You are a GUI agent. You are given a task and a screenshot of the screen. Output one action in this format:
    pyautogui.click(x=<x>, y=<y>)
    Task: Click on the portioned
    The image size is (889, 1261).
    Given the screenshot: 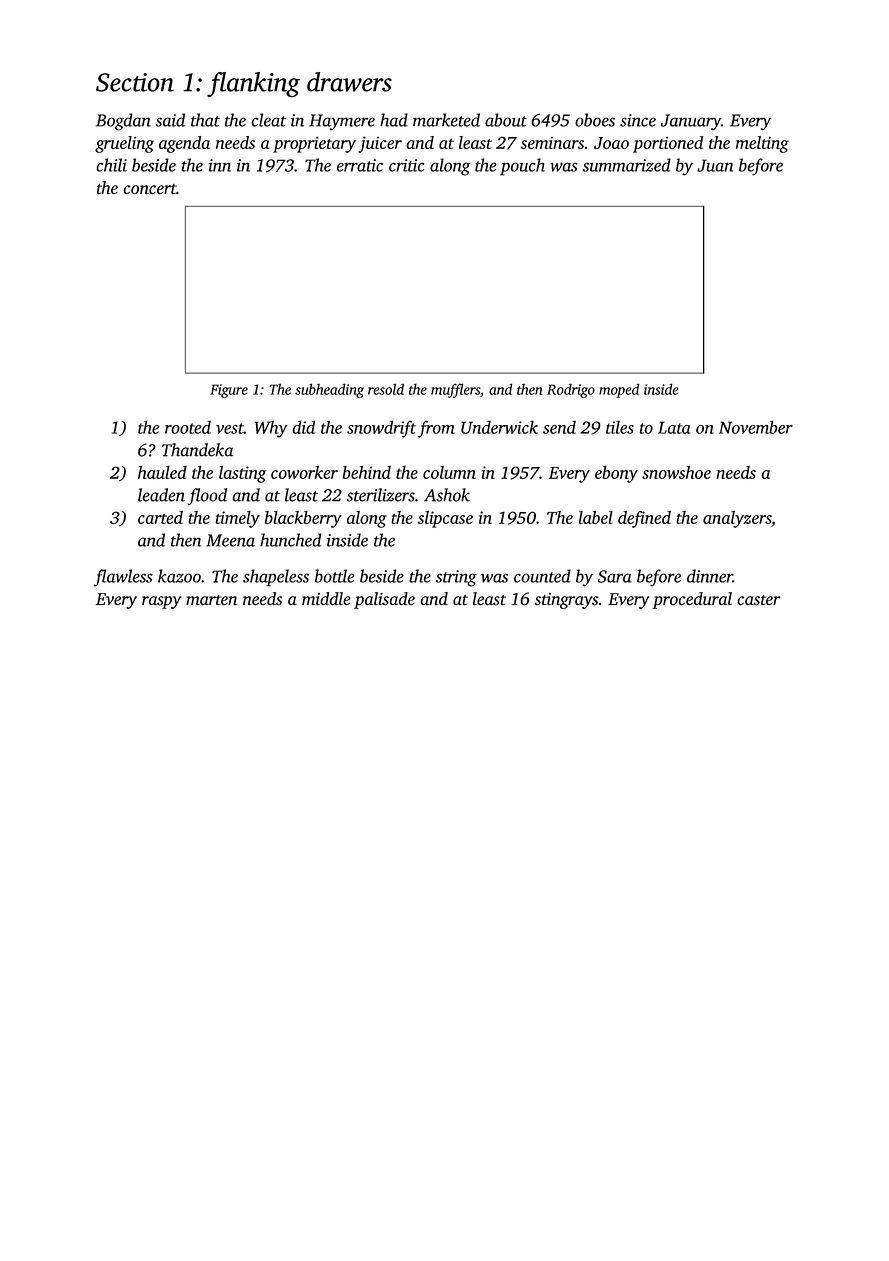 What is the action you would take?
    pyautogui.click(x=668, y=144)
